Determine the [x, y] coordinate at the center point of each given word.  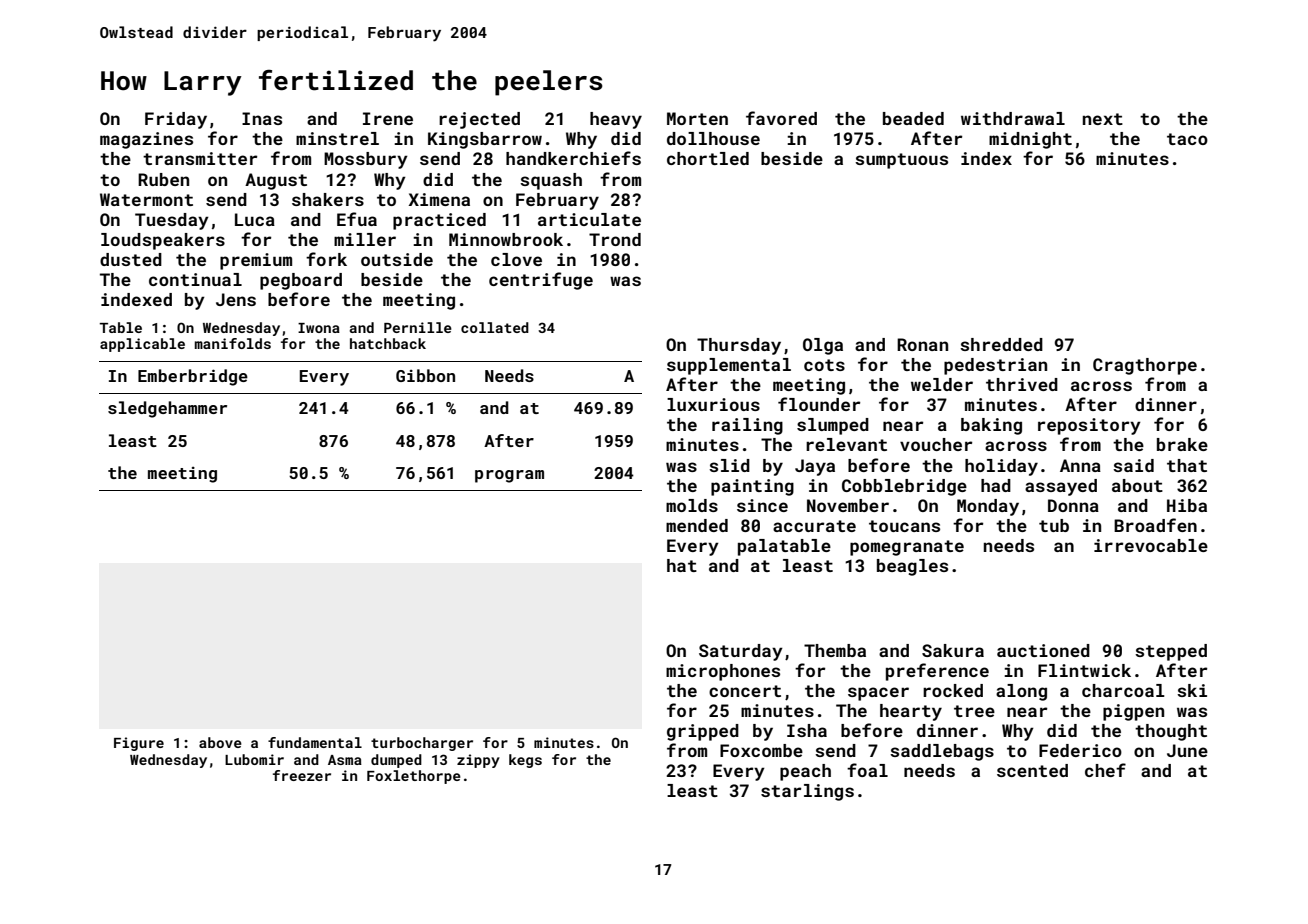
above [220, 742]
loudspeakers [163, 241]
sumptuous [901, 161]
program [509, 476]
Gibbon [425, 375]
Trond [615, 239]
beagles [912, 567]
